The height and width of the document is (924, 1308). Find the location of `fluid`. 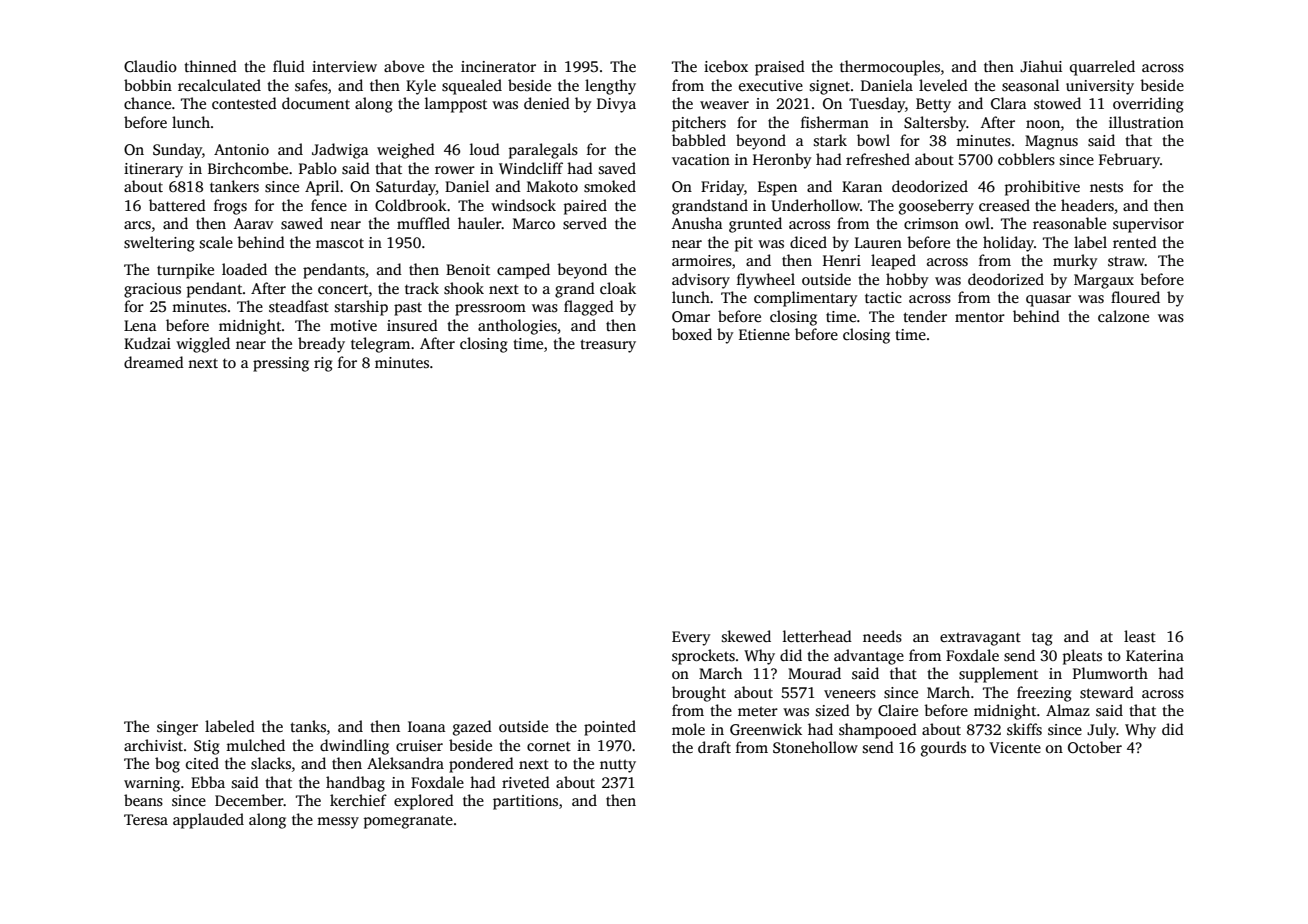

fluid is located at coordinates (289, 66).
